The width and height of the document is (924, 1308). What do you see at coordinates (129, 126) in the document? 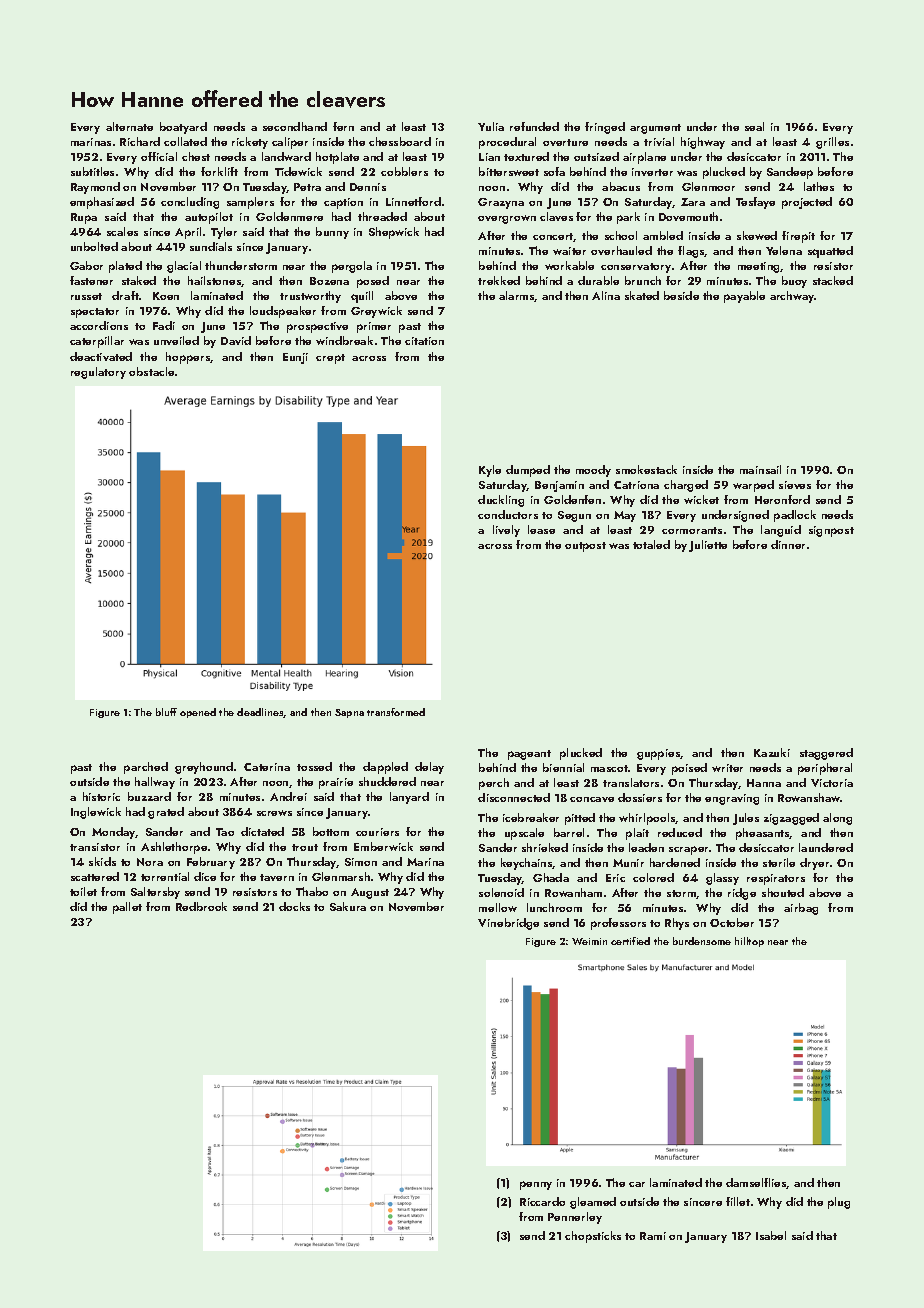
I see `alternate` at bounding box center [129, 126].
